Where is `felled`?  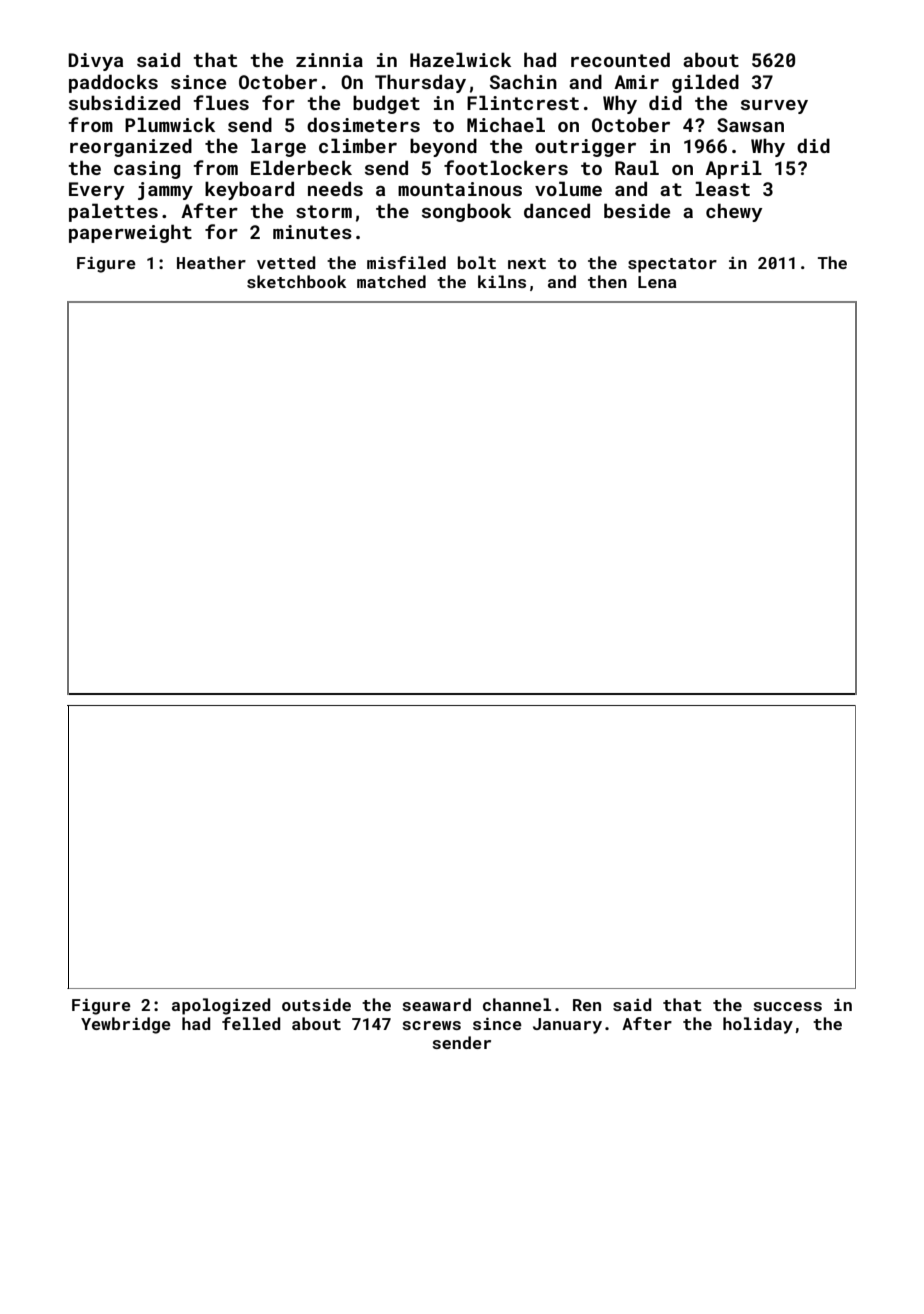 felled is located at coordinates (251, 1023).
